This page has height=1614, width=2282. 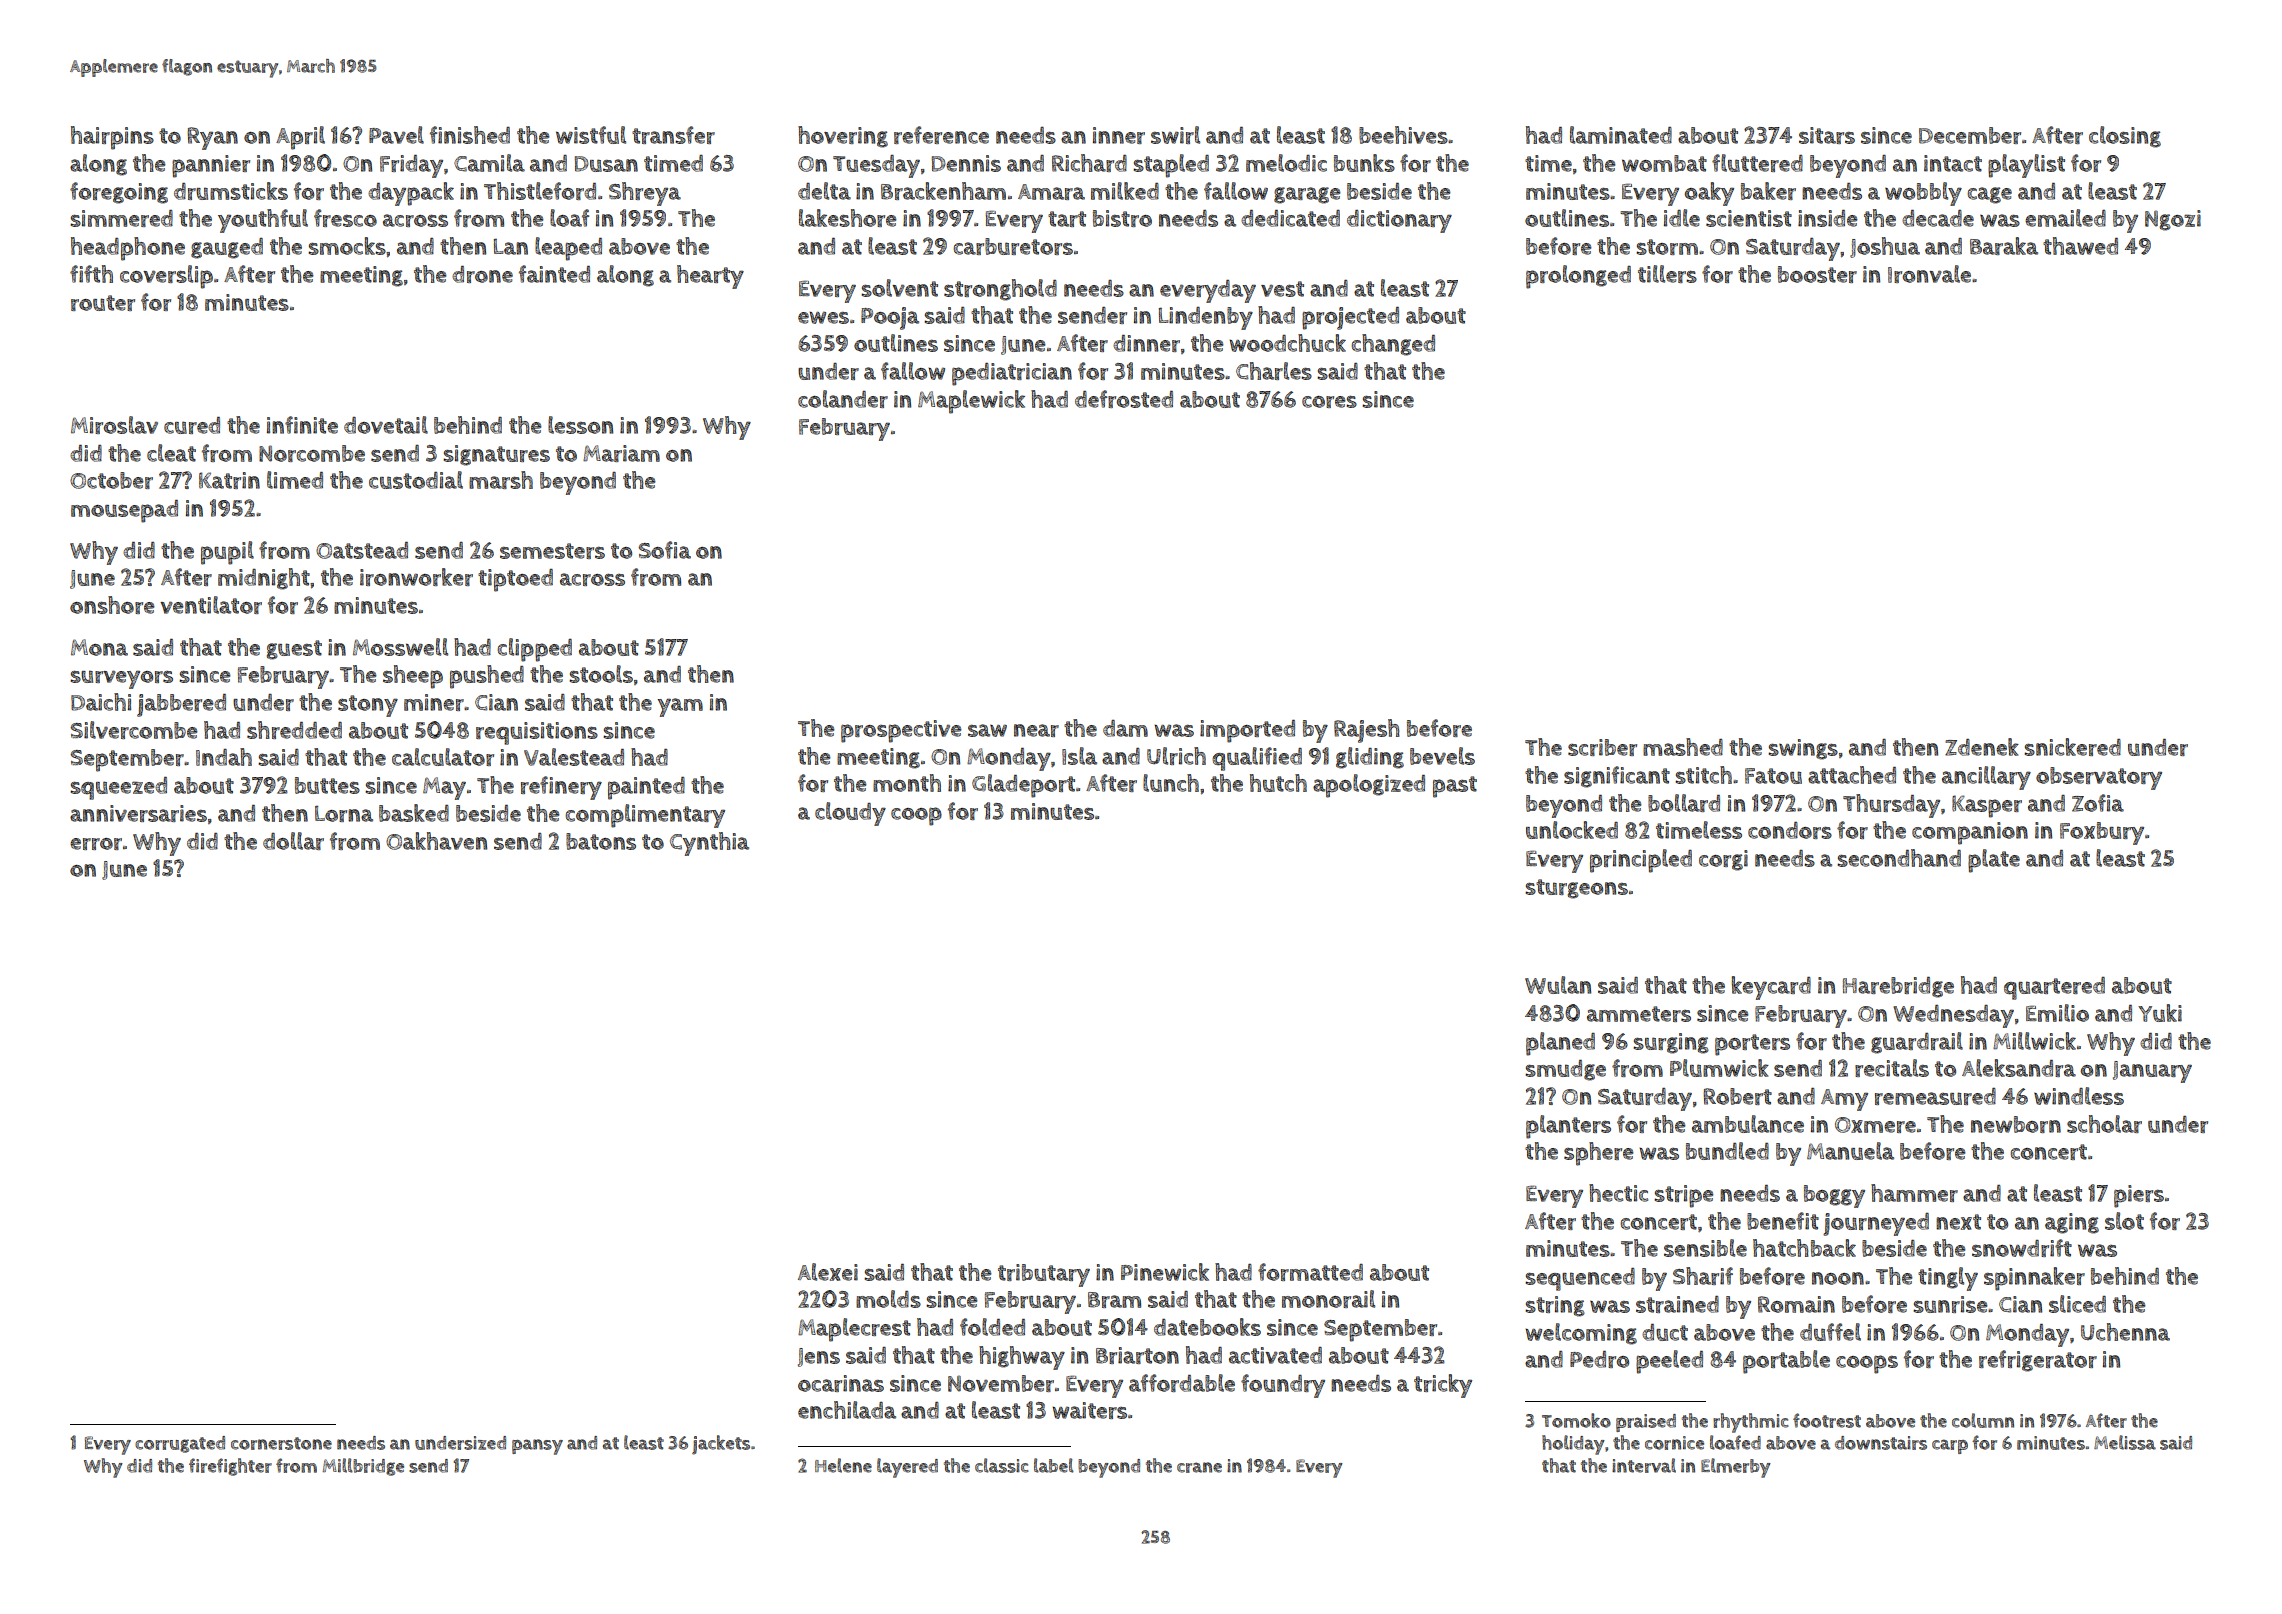 What do you see at coordinates (876, 166) in the page?
I see `Tuesday` at bounding box center [876, 166].
